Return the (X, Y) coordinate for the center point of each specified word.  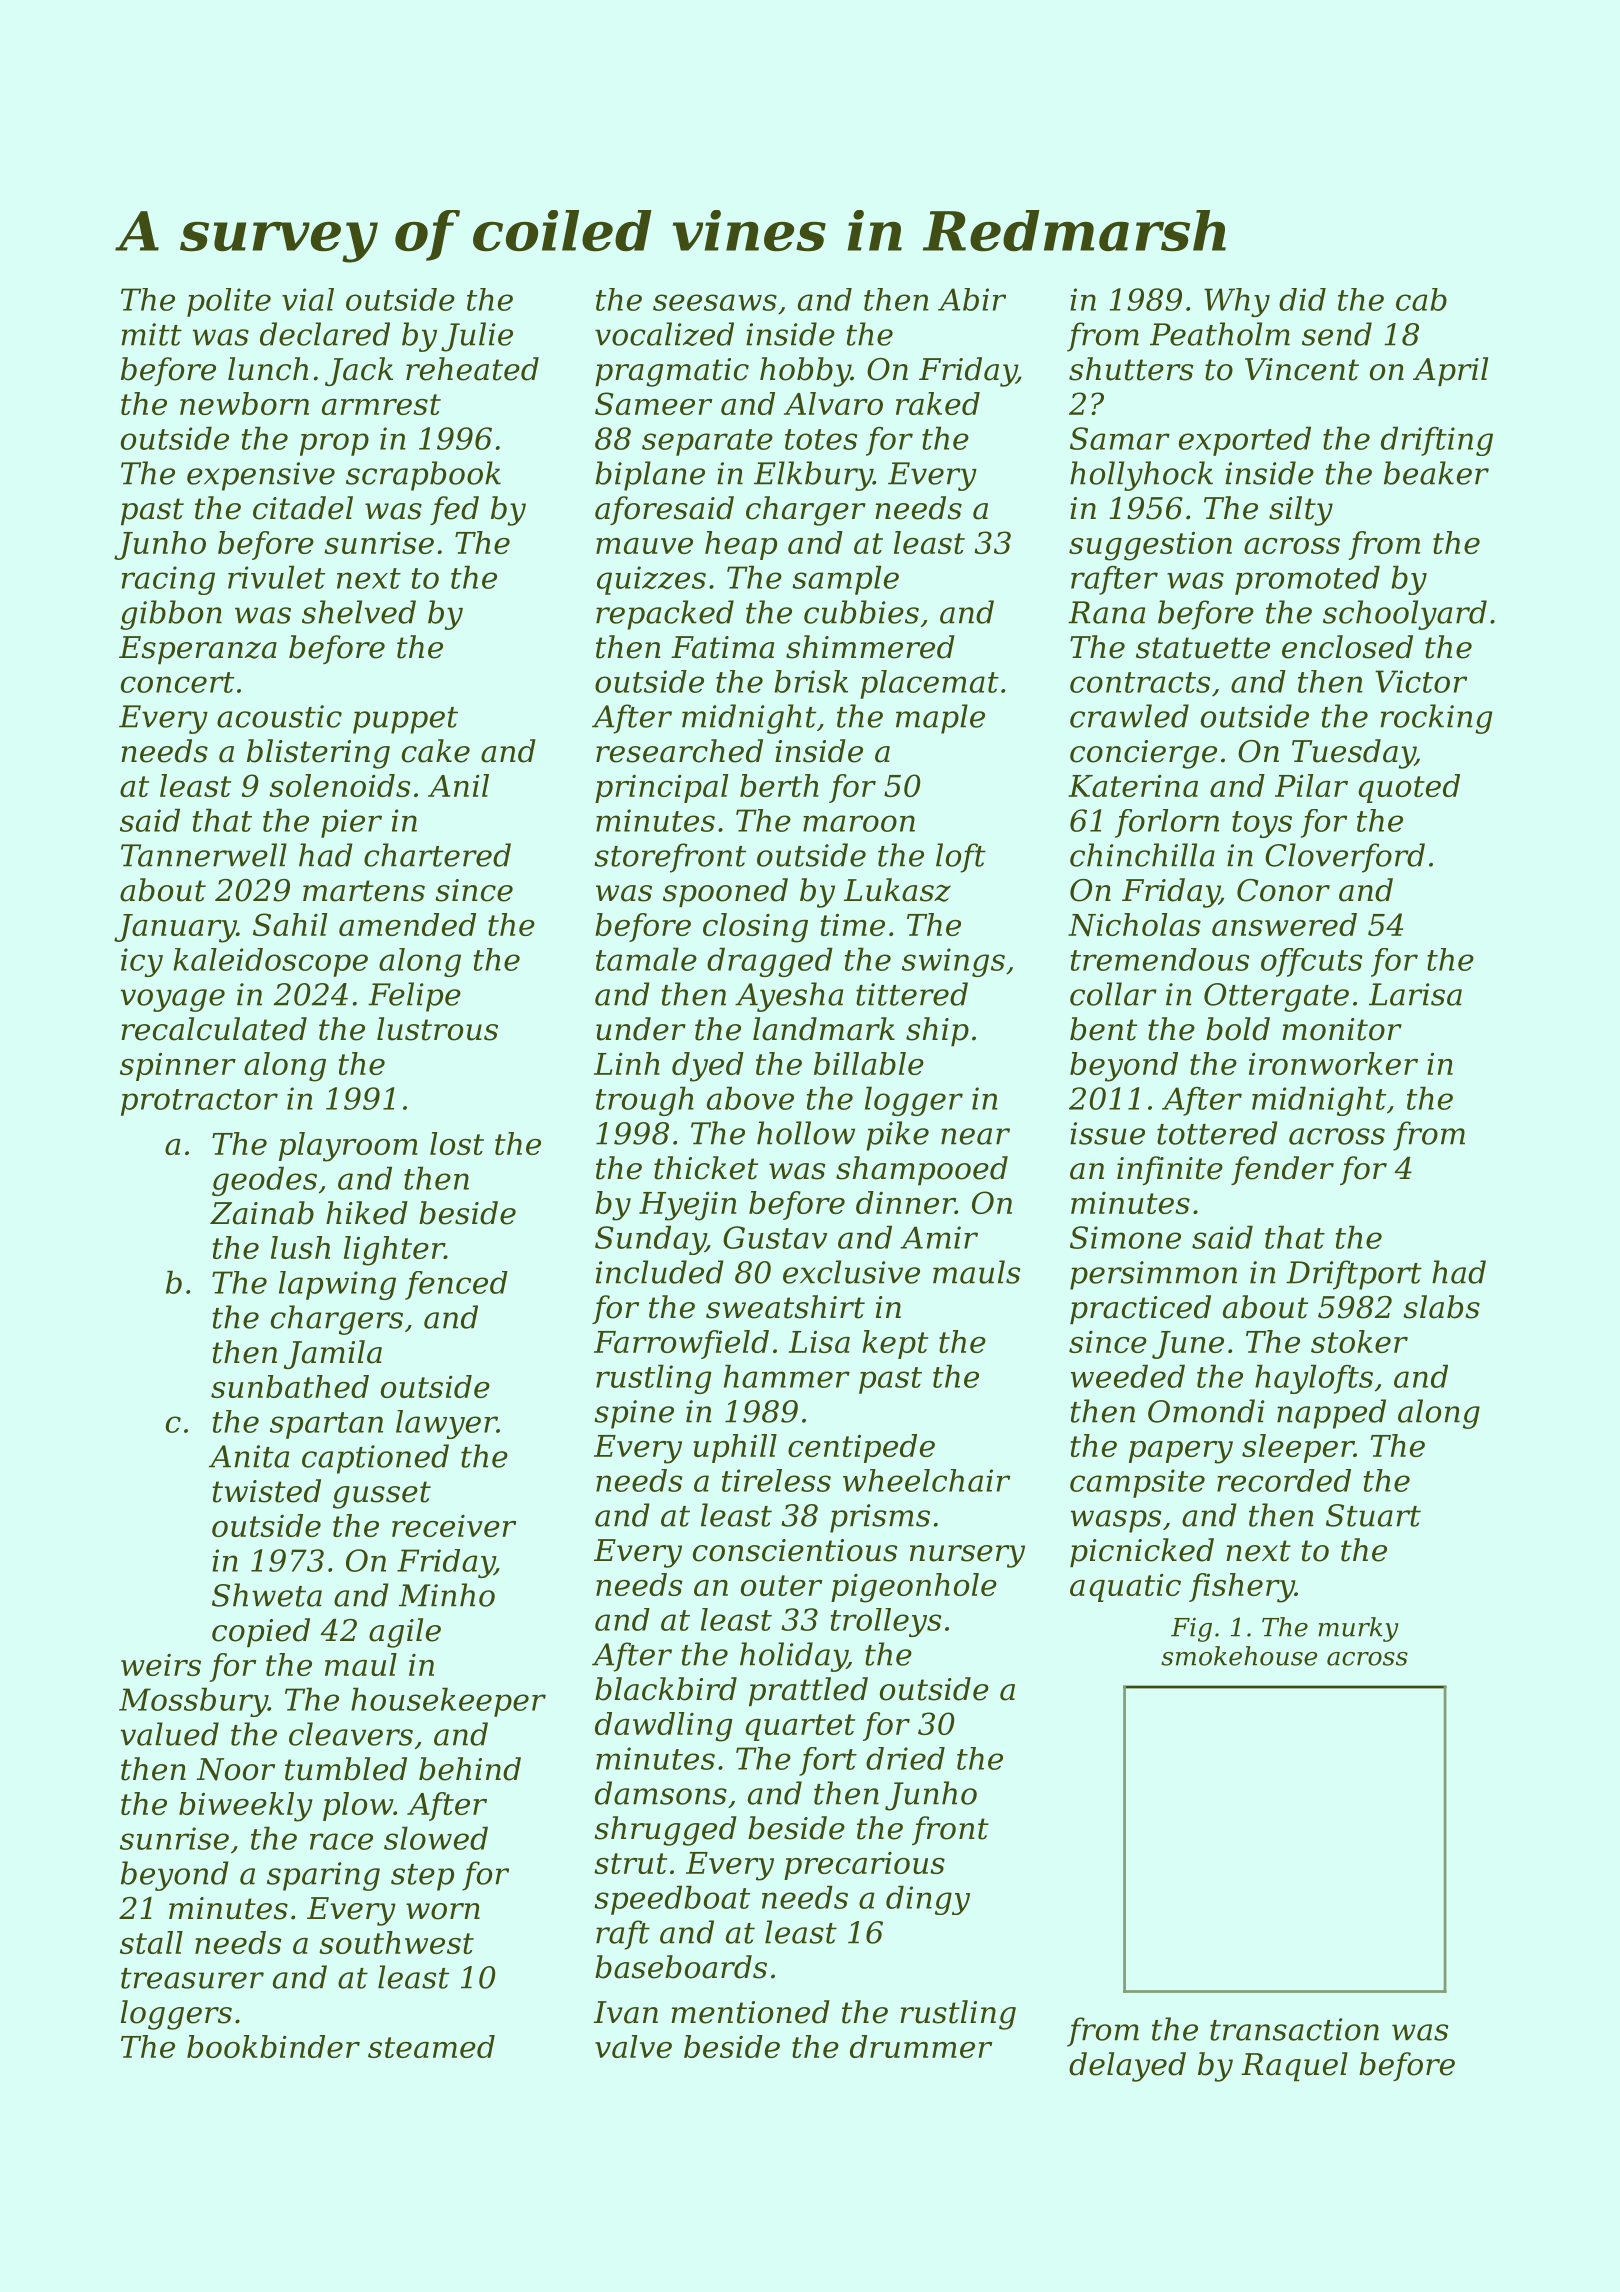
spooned (725, 892)
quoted (1409, 788)
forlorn (1167, 823)
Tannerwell (204, 855)
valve (633, 2046)
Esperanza (198, 650)
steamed (431, 2046)
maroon (859, 823)
